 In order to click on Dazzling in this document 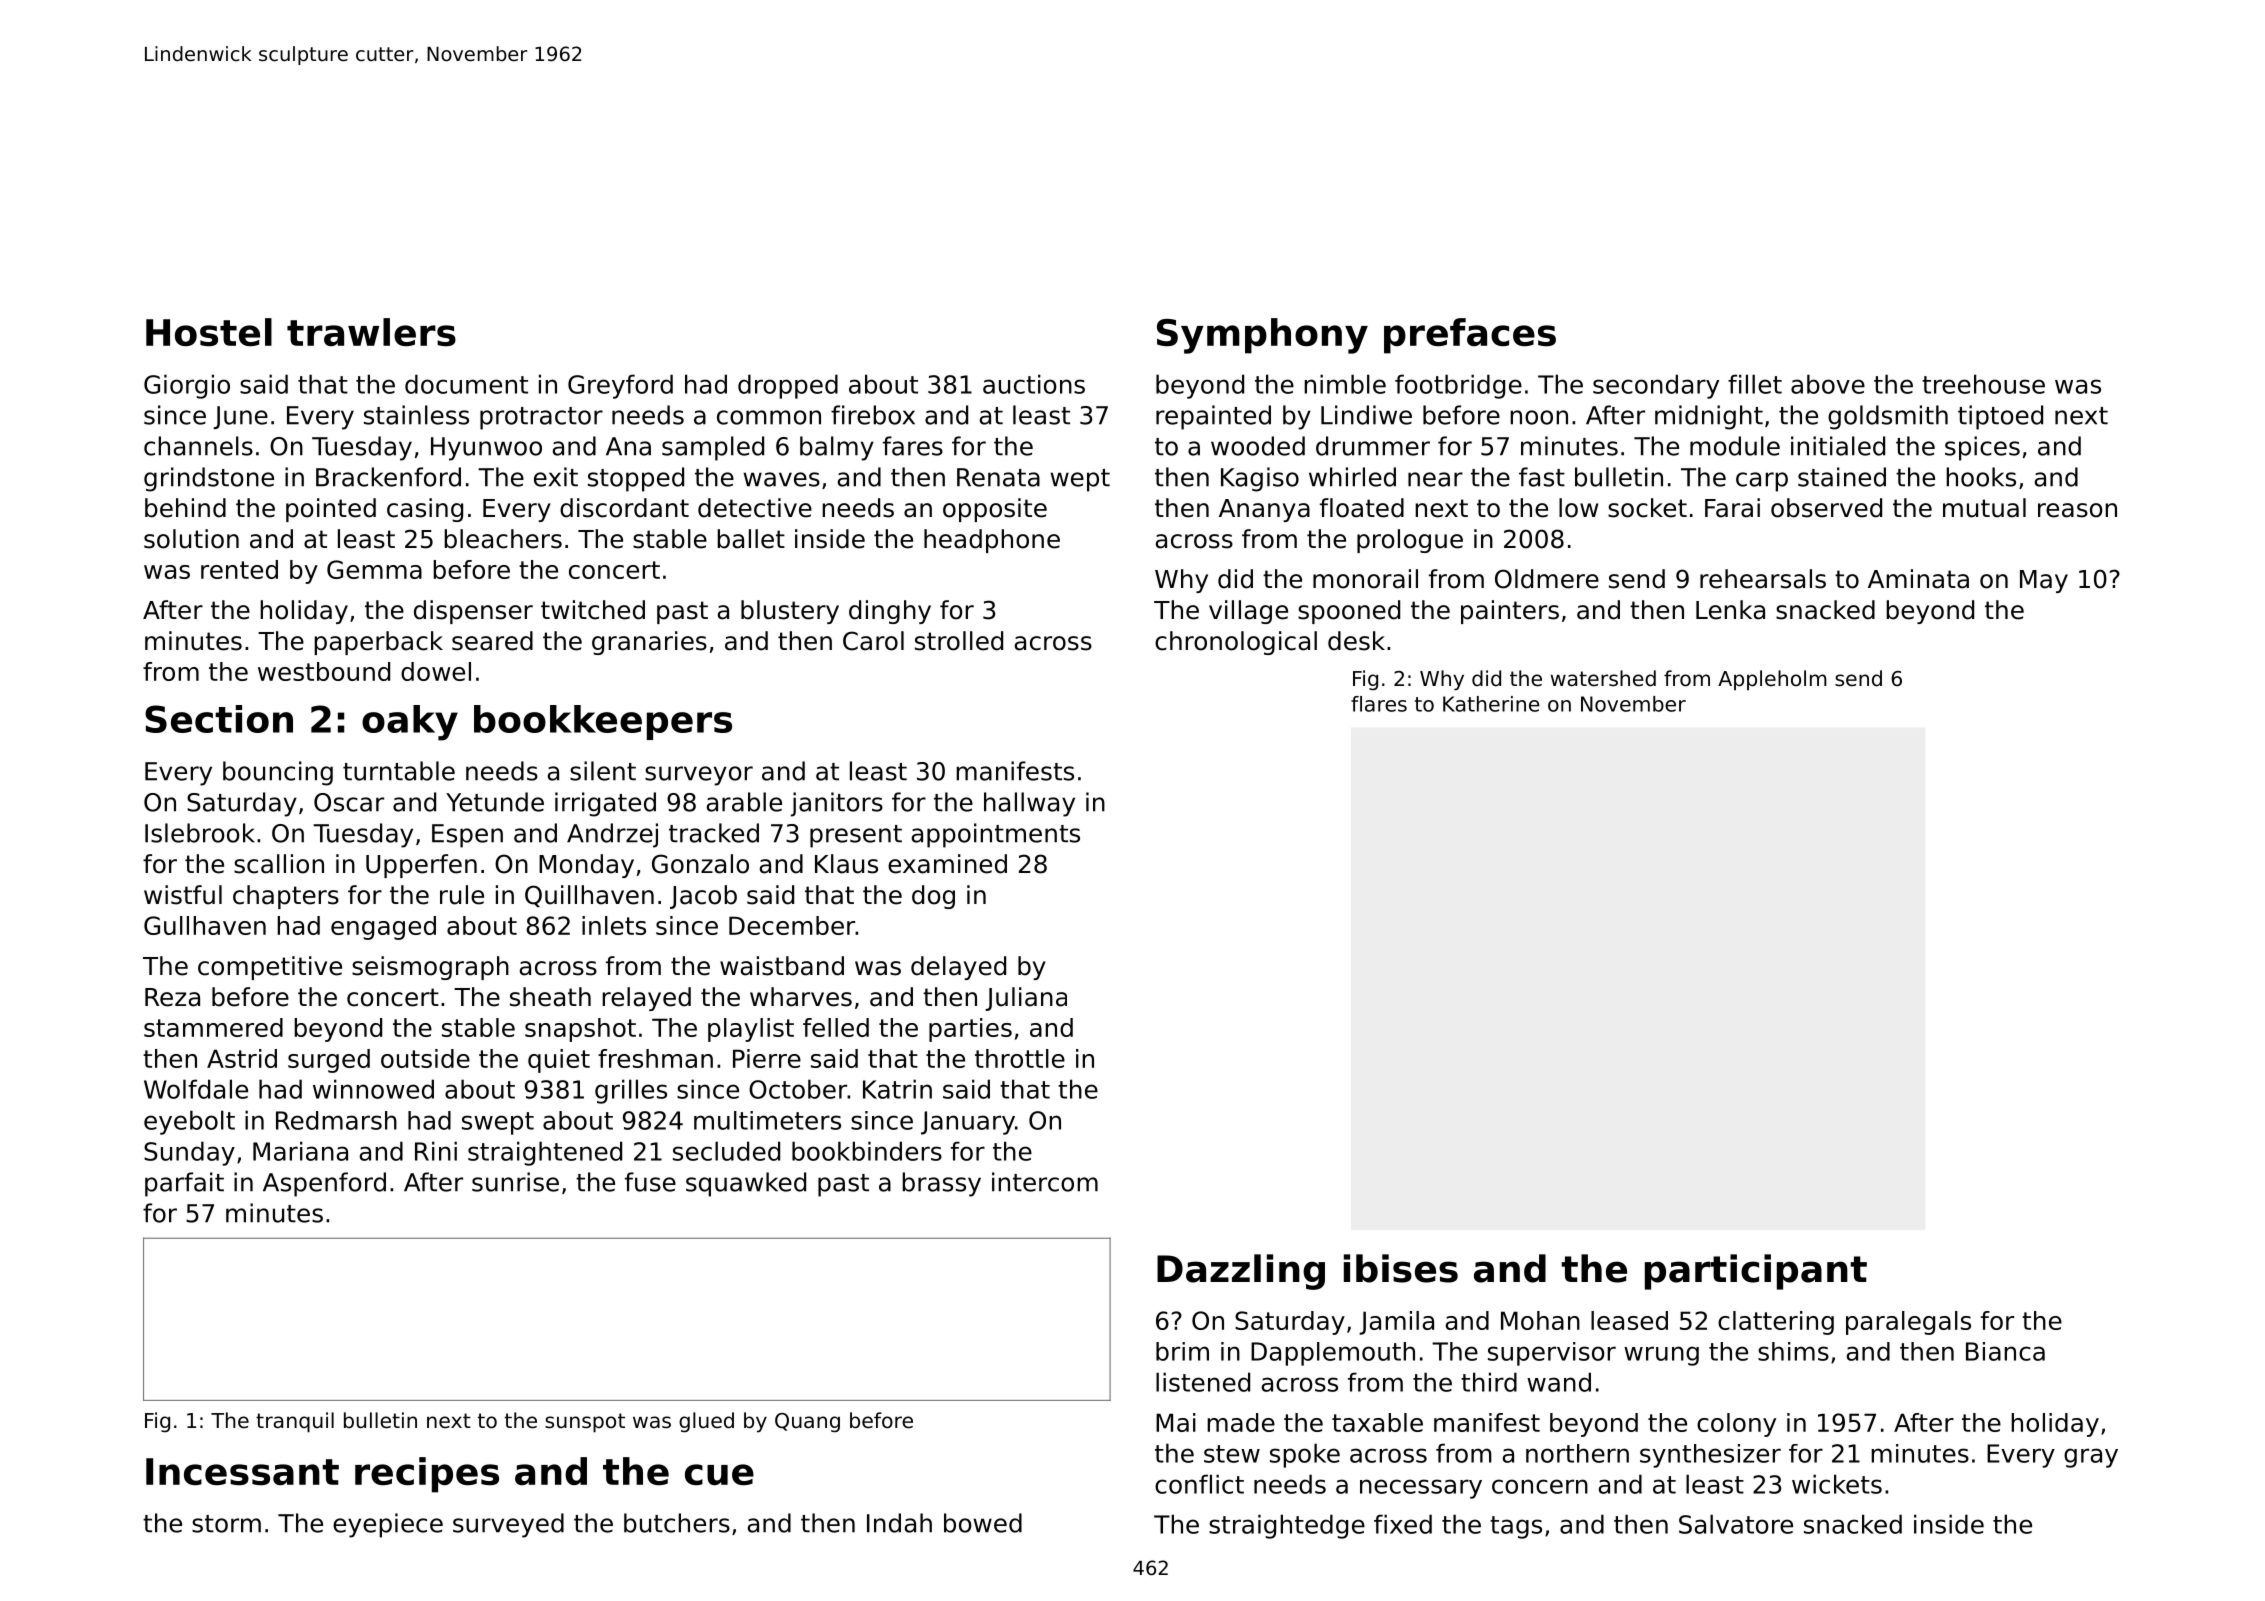, I will do `click(1241, 1272)`.
